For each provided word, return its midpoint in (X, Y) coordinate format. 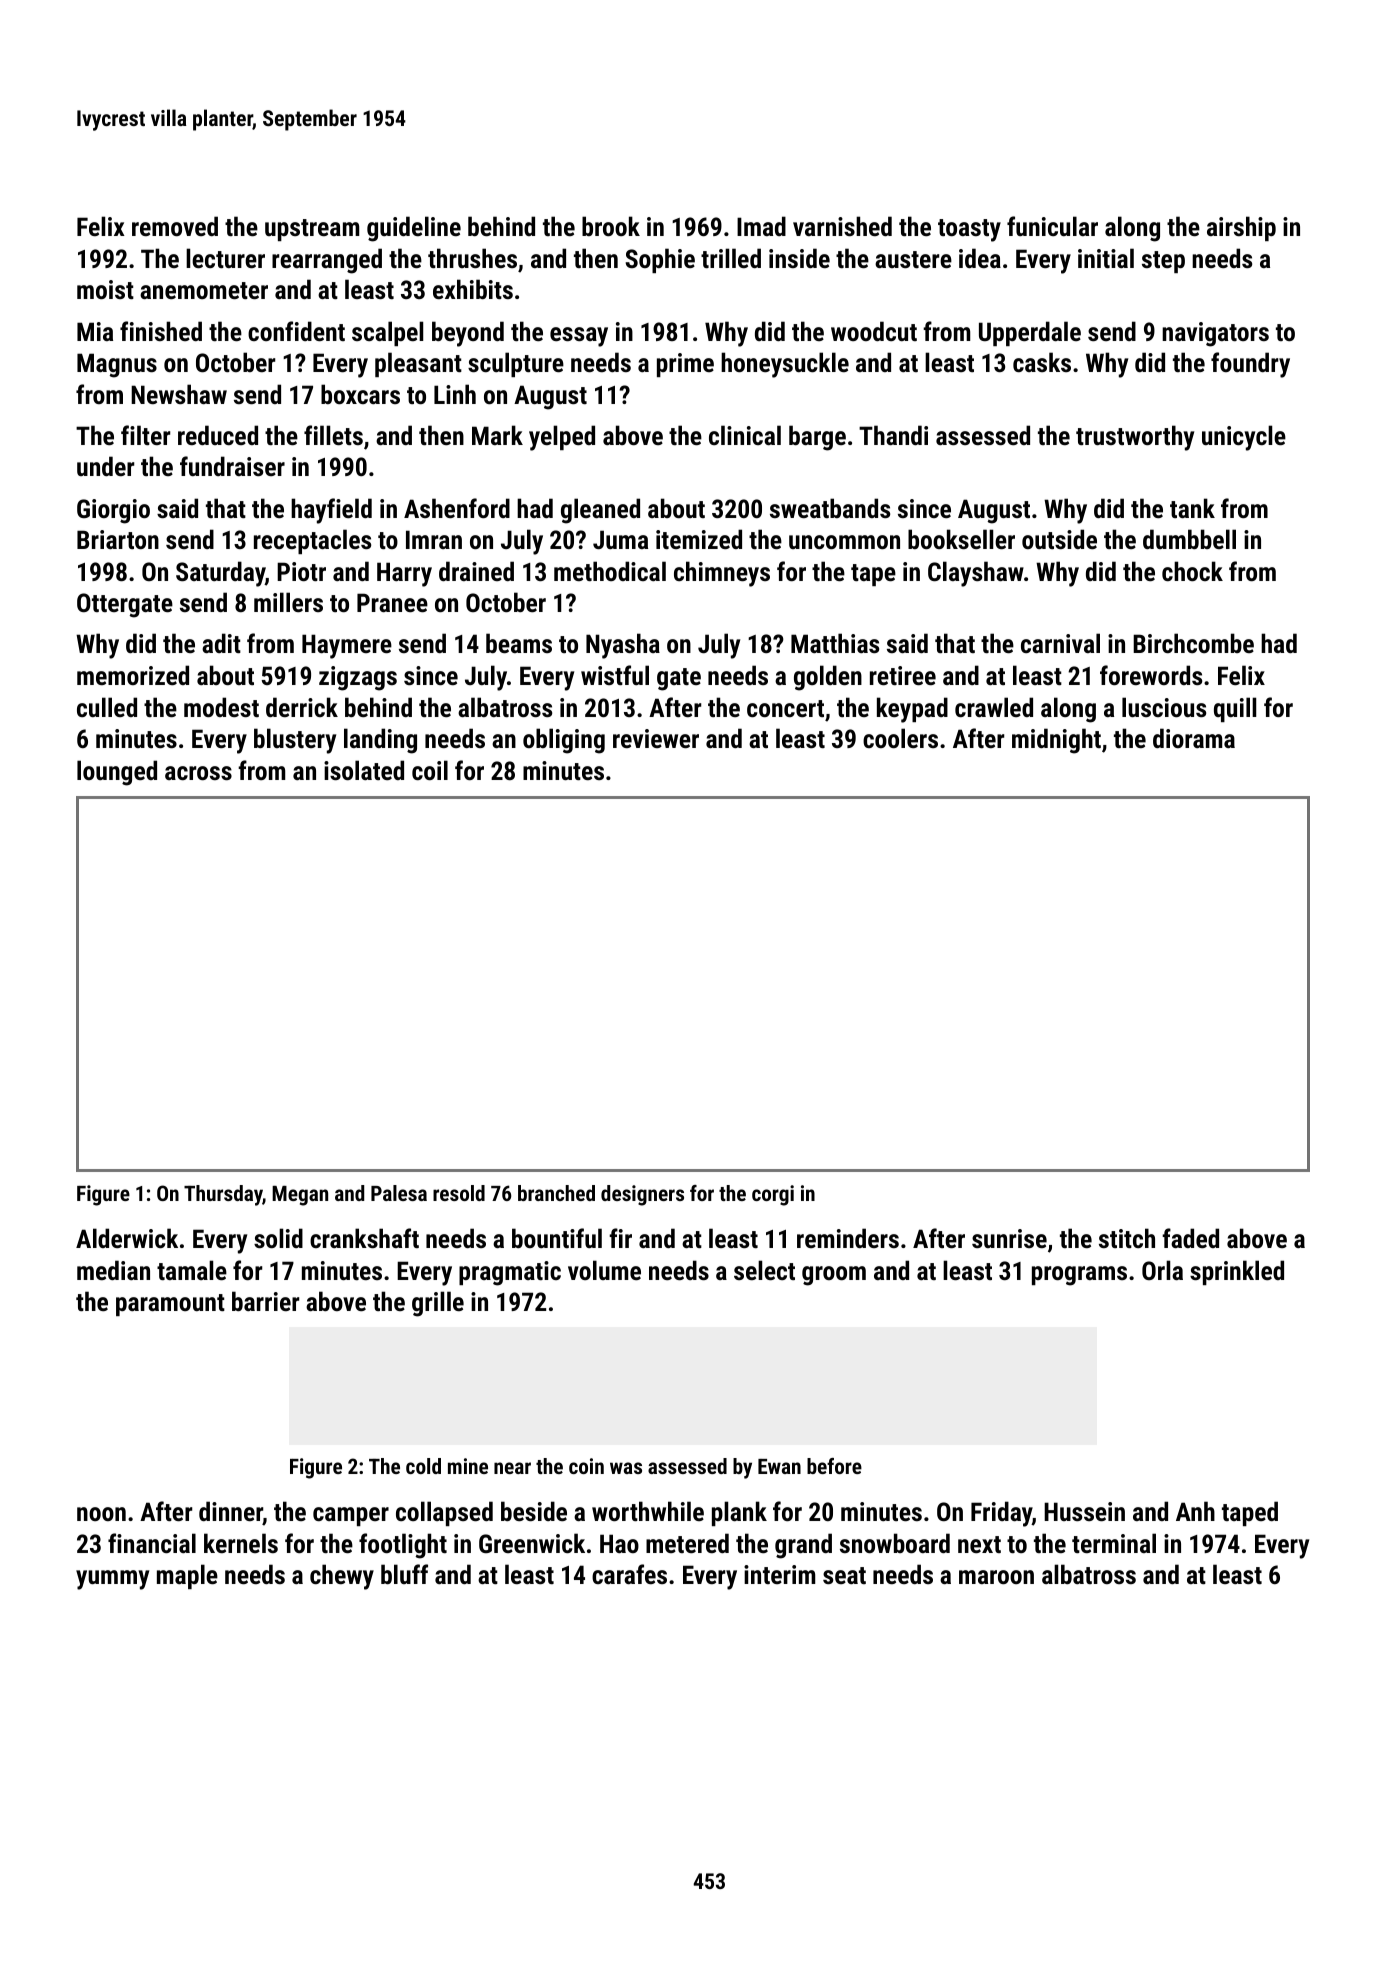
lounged (117, 773)
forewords (1151, 675)
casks (1042, 362)
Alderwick (127, 1238)
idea (980, 258)
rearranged (327, 261)
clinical (745, 435)
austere (913, 259)
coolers (900, 738)
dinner (231, 1511)
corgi (773, 1195)
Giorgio (113, 511)
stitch (1127, 1238)
